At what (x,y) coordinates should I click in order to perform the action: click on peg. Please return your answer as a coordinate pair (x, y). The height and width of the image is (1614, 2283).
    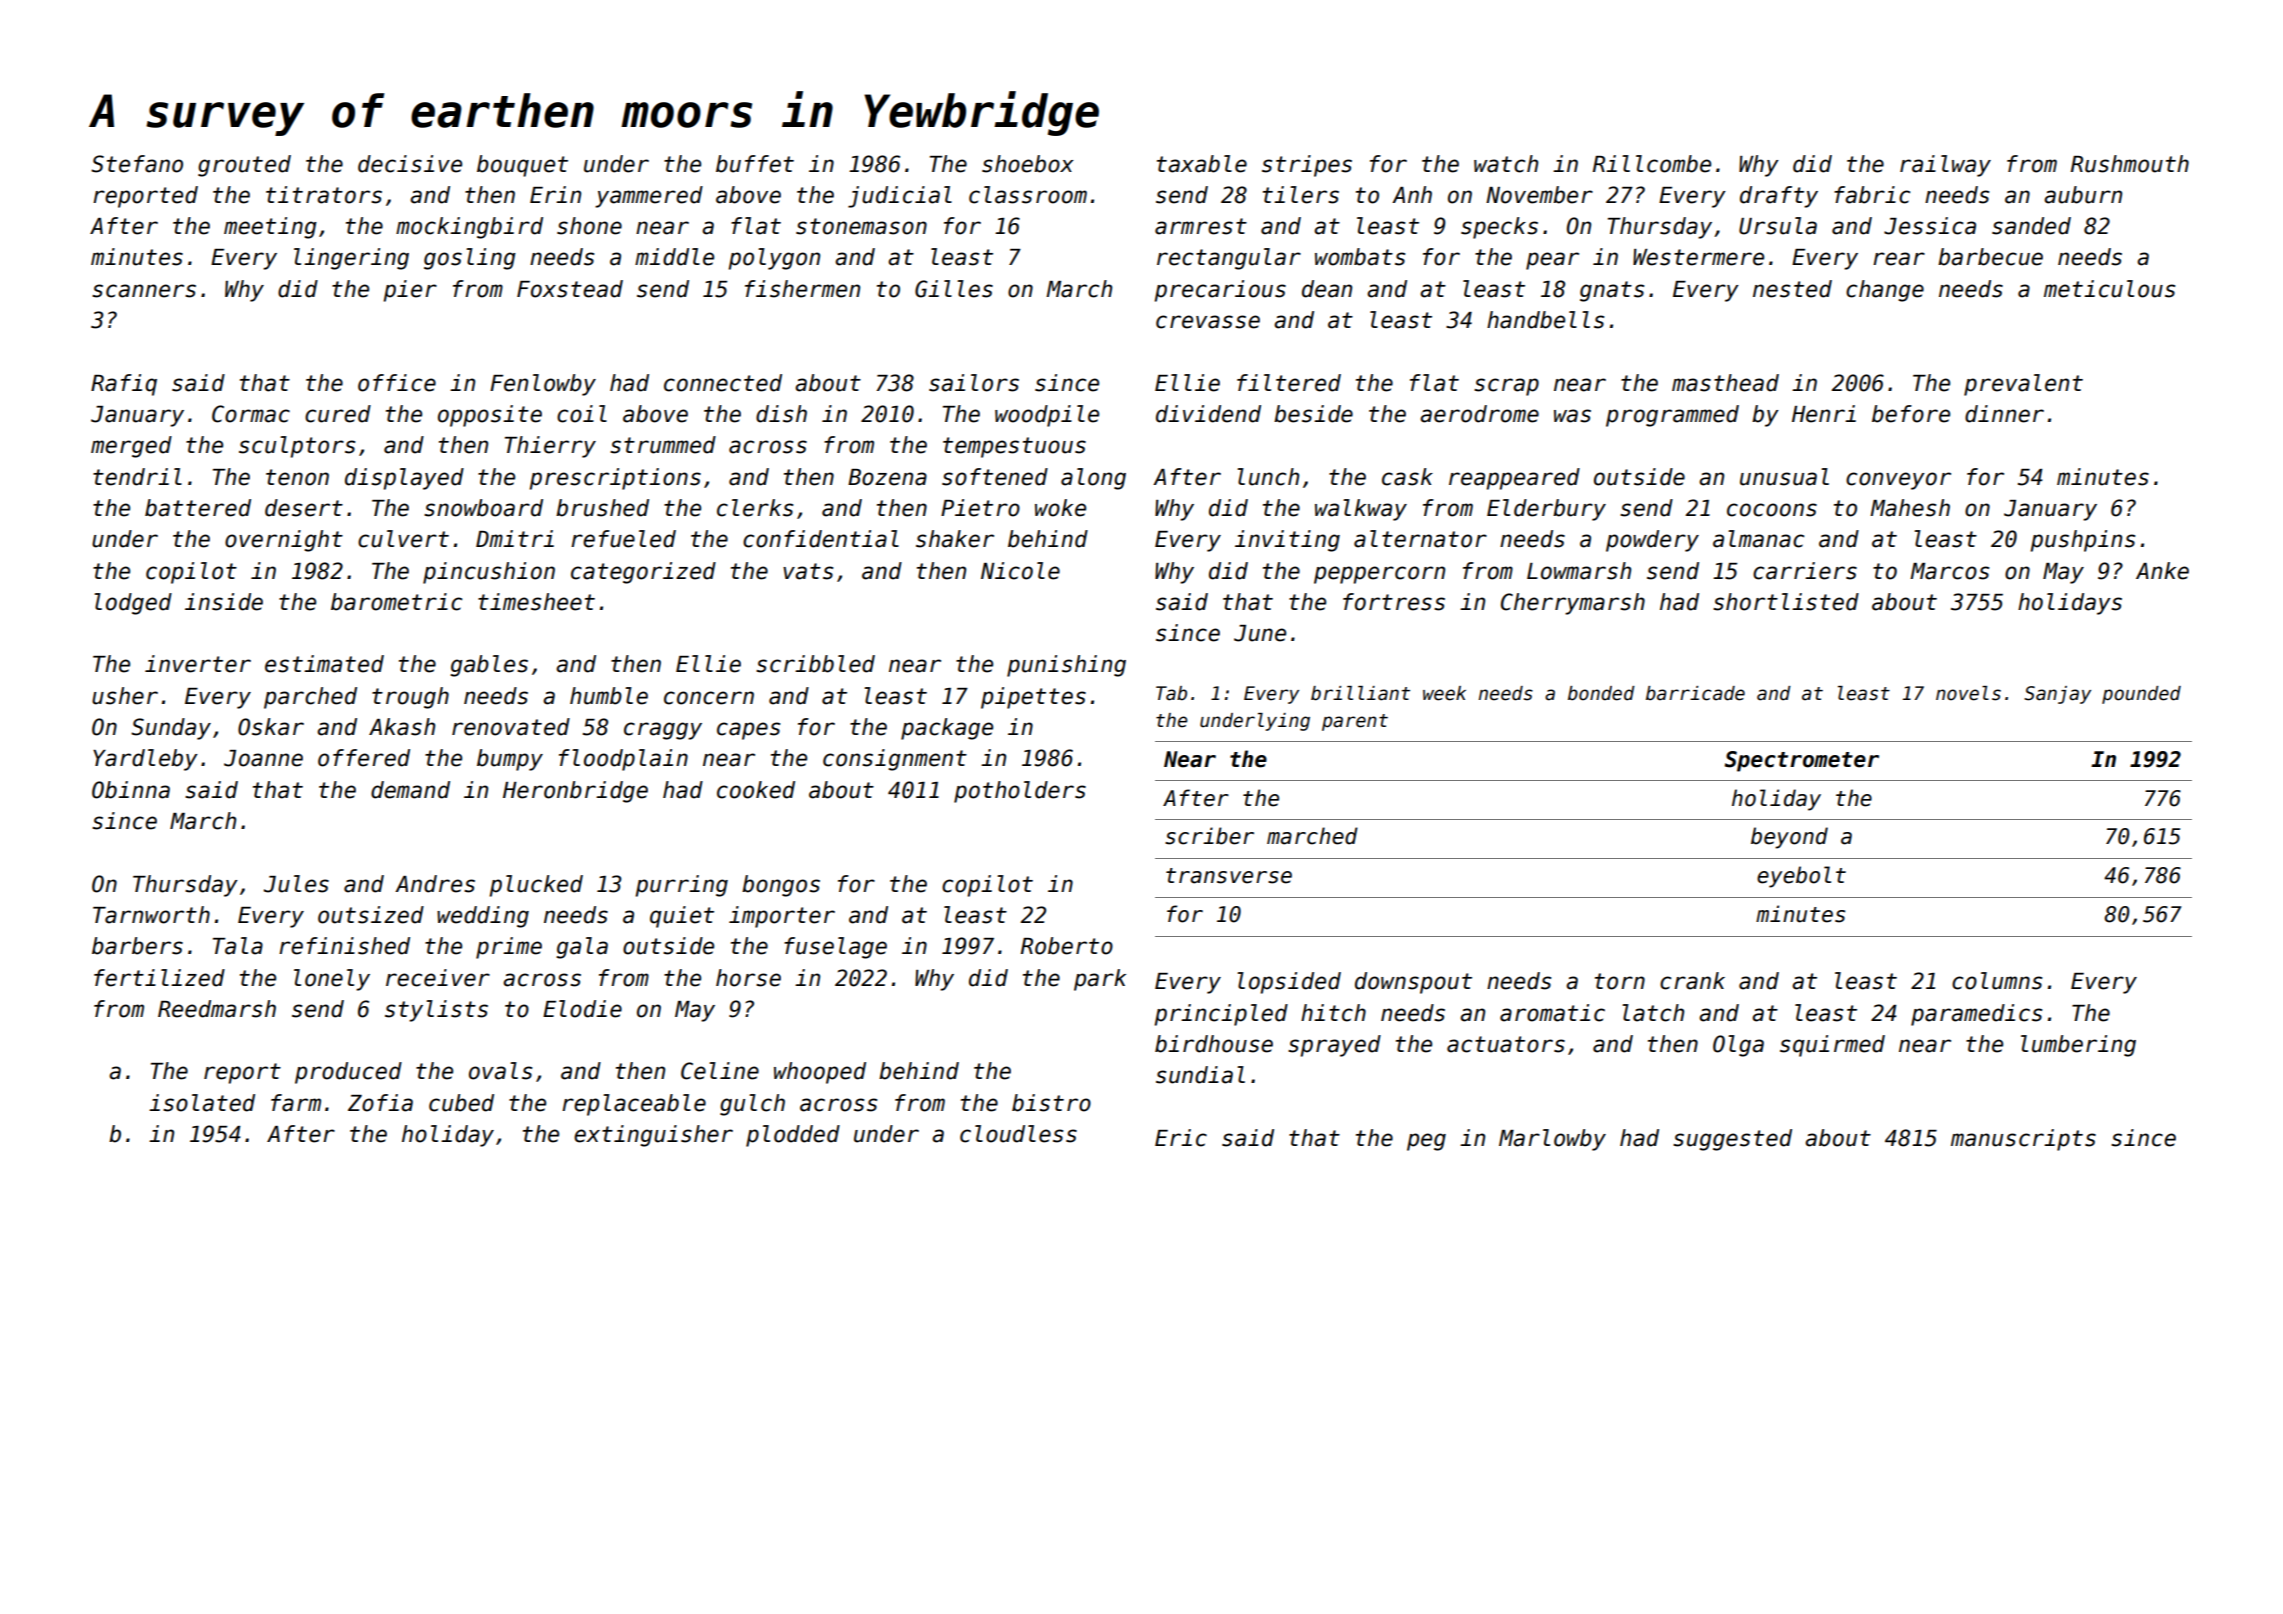
    Looking at the image, I should click on (1426, 1142).
